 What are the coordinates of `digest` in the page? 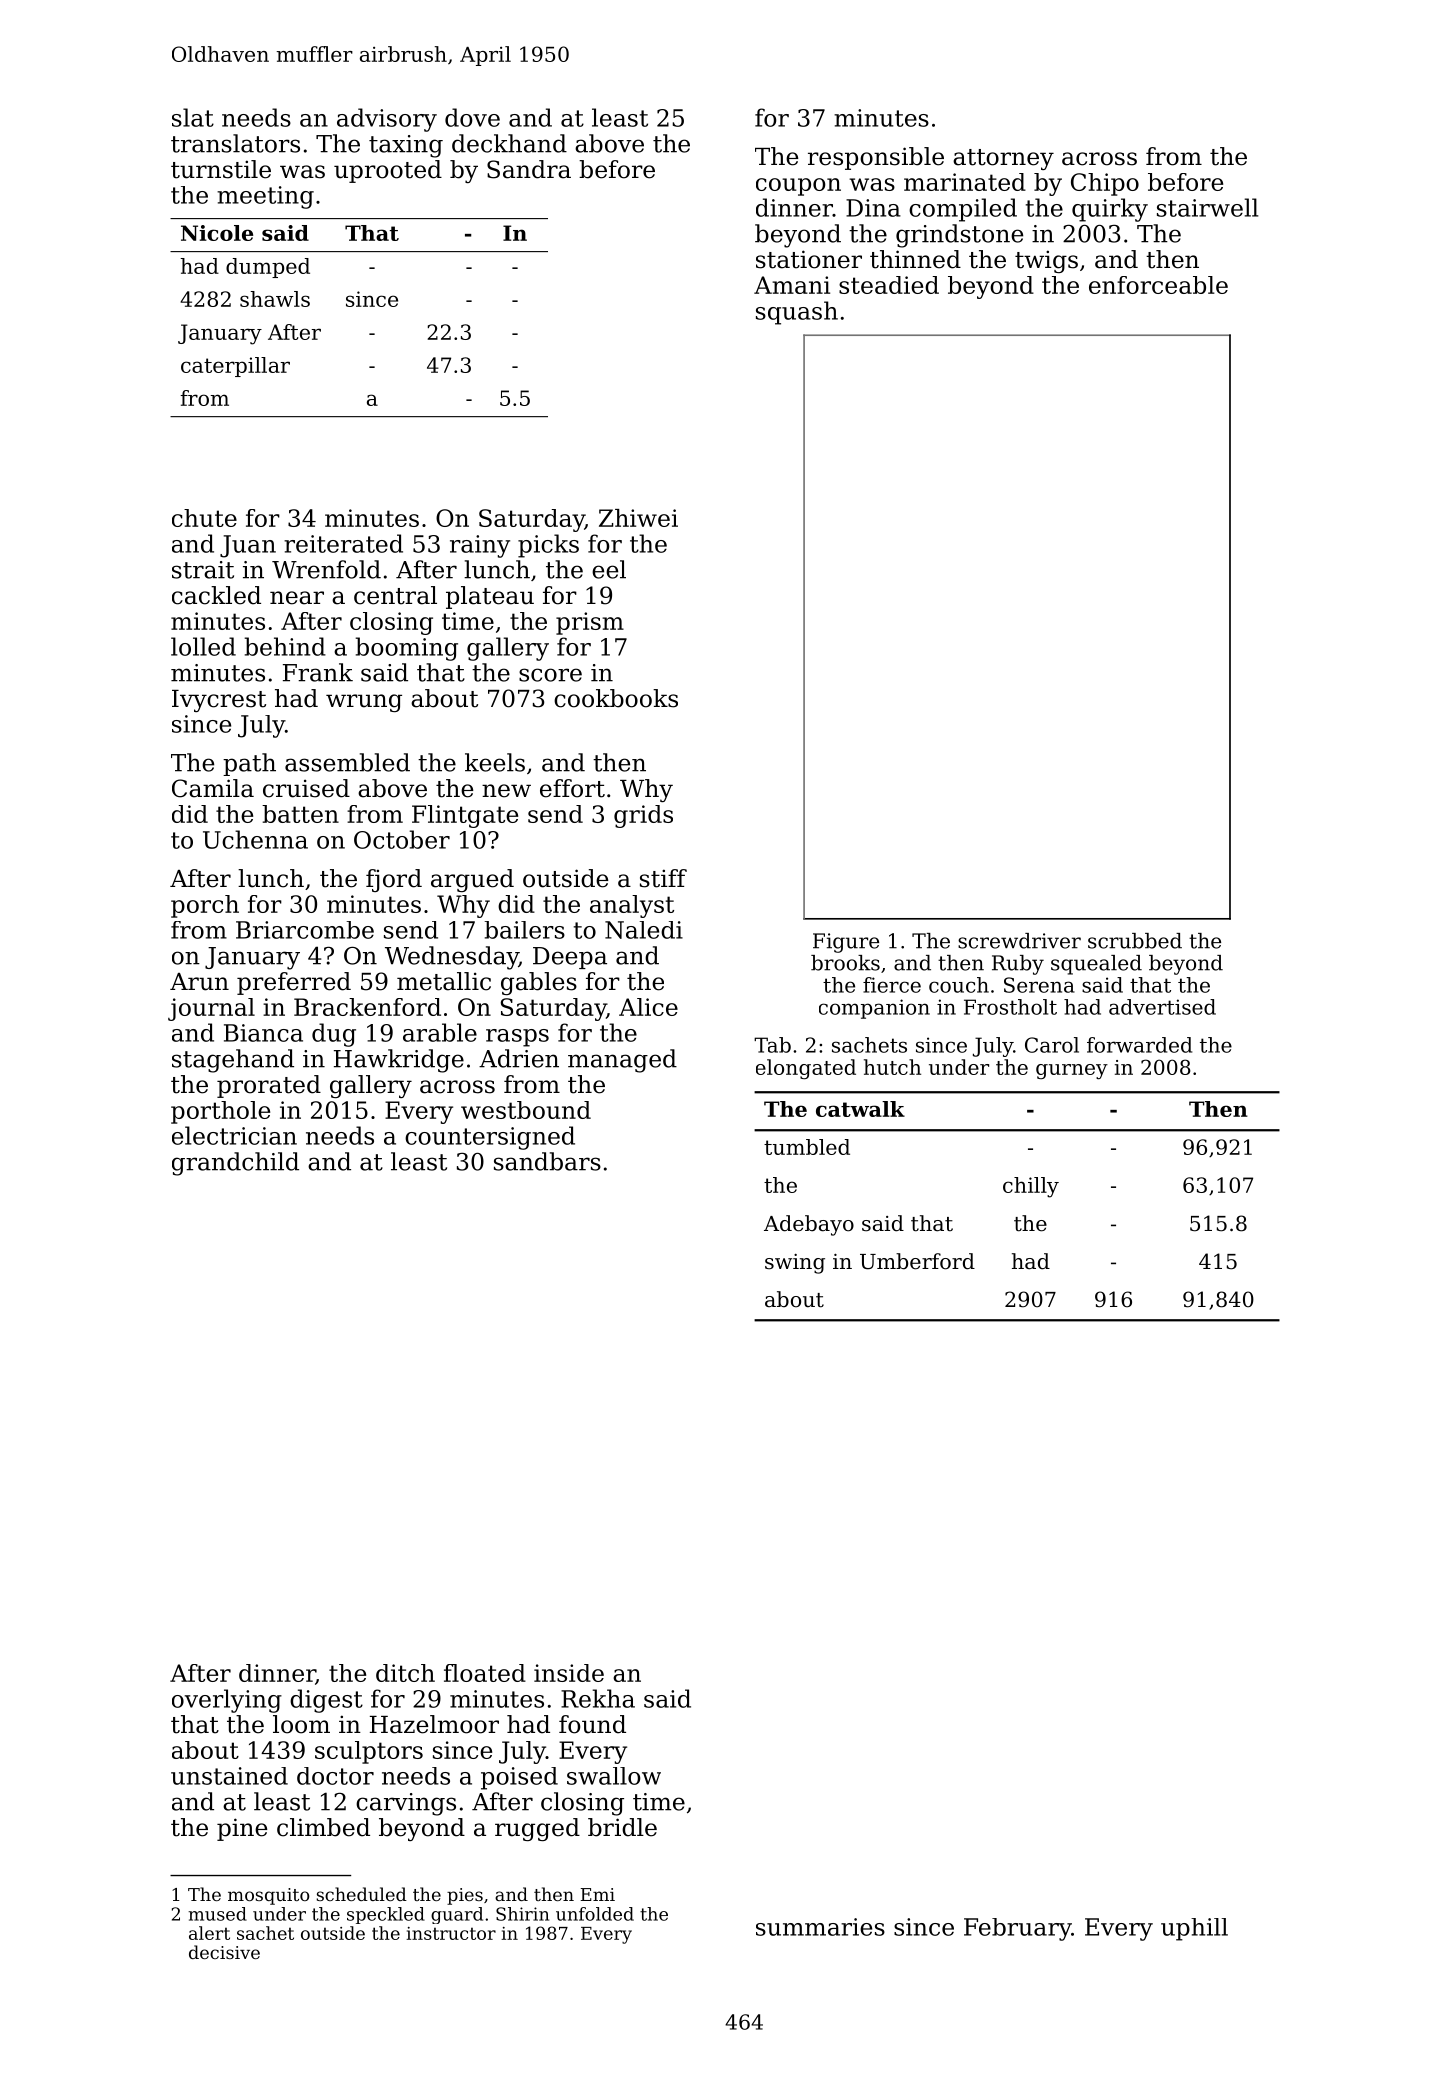 It's located at (326, 1701).
